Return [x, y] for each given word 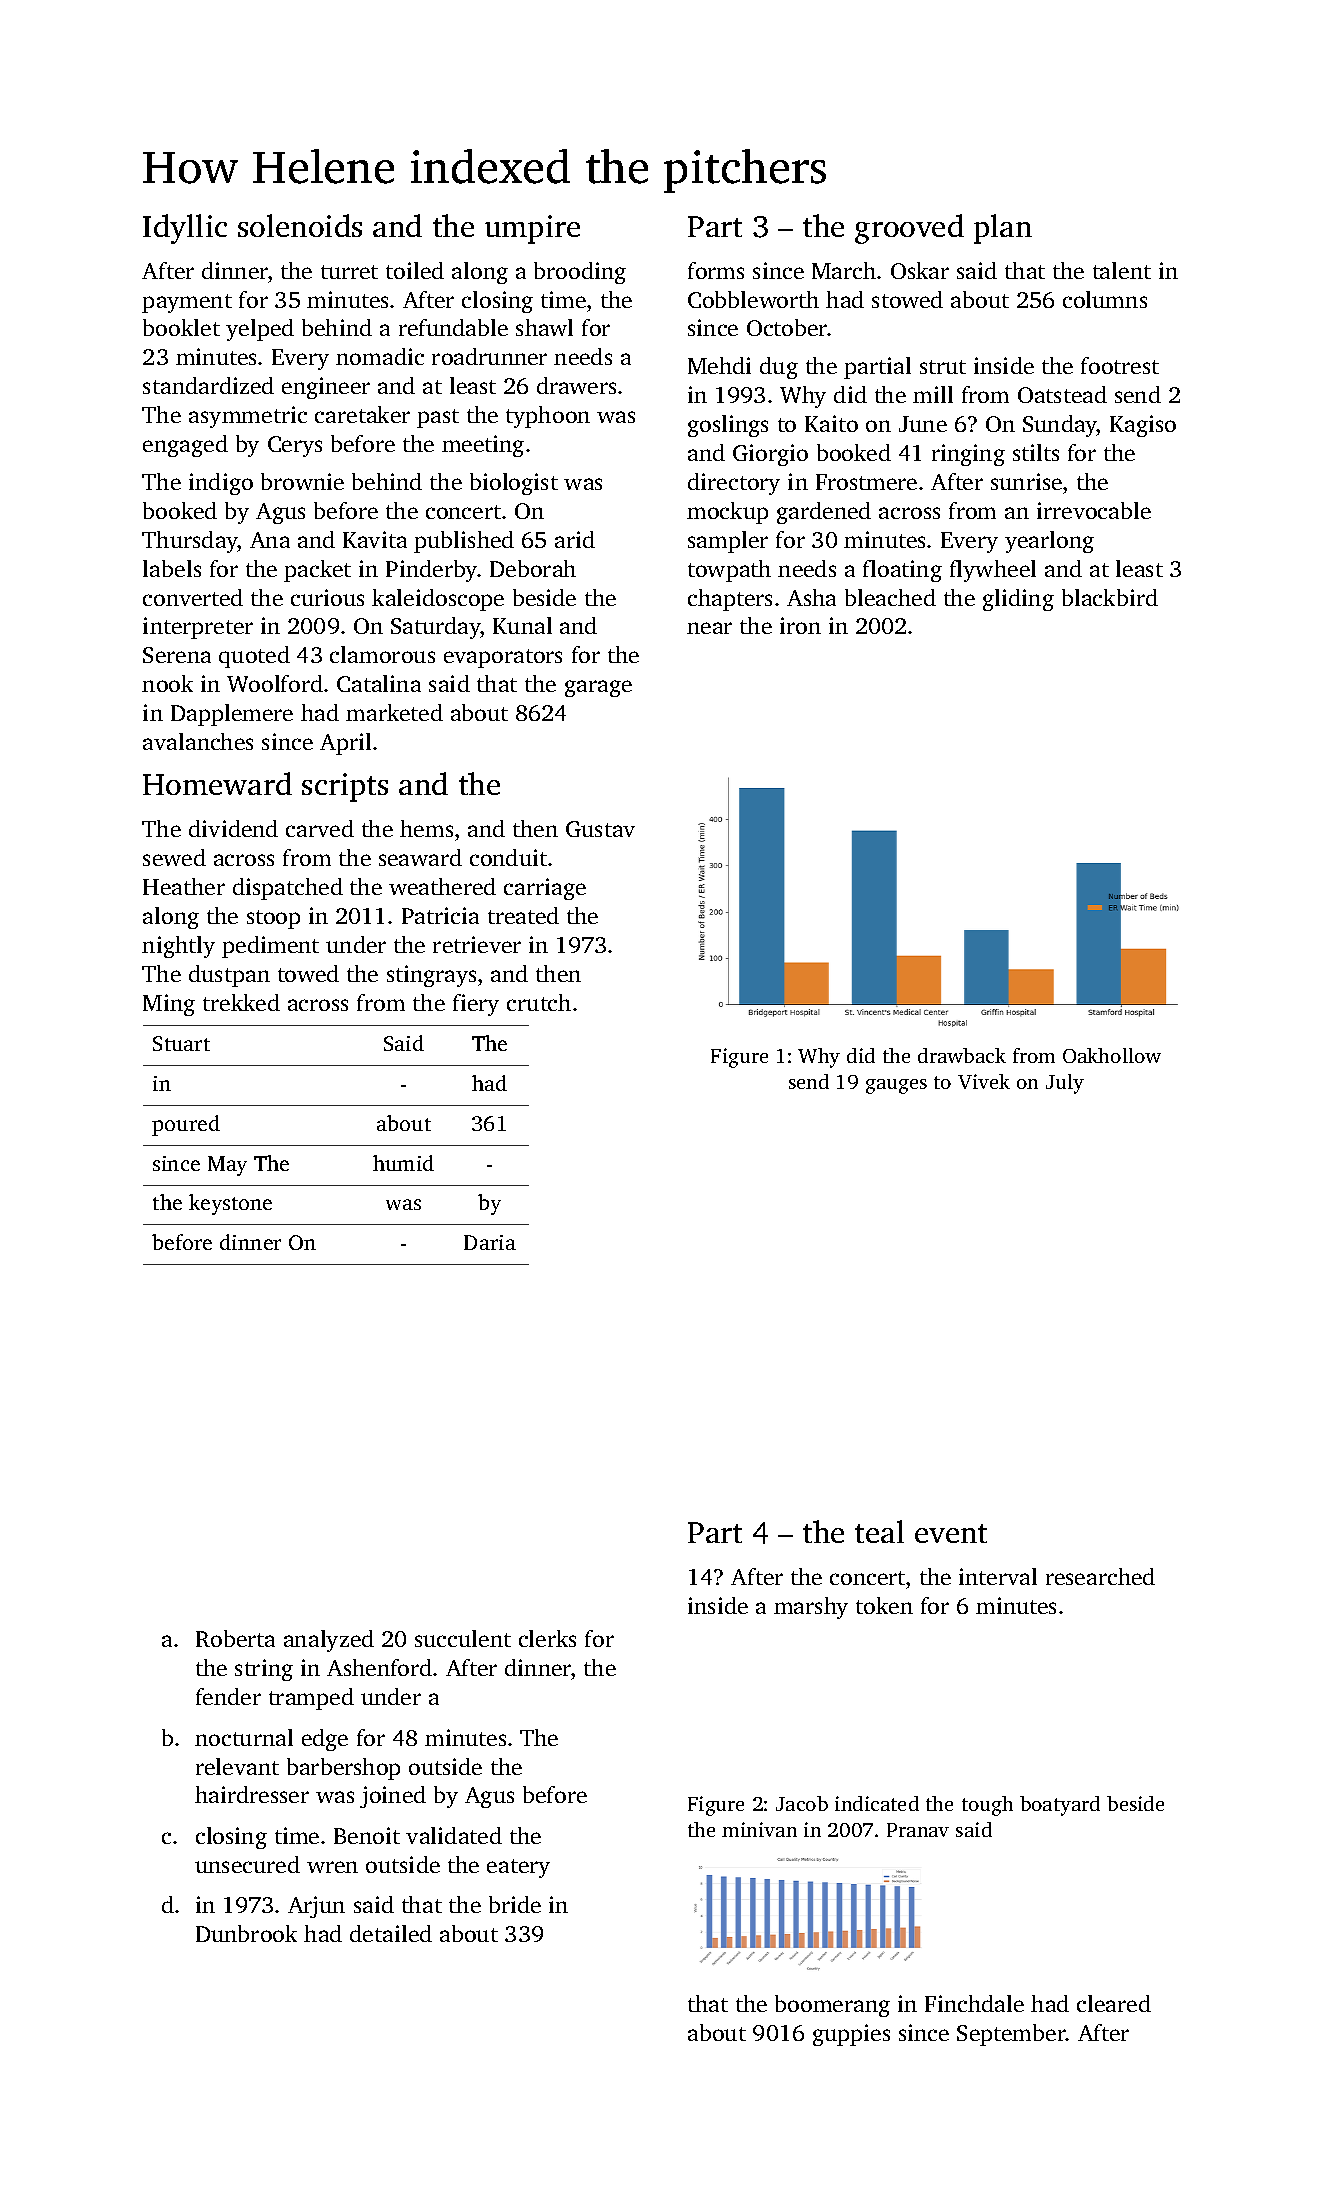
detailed [391, 1933]
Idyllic [185, 229]
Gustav [600, 829]
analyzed [329, 1641]
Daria [490, 1242]
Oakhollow [1112, 1055]
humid [403, 1163]
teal [879, 1531]
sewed [174, 857]
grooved [909, 229]
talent [1122, 270]
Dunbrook [246, 1933]
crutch [539, 1002]
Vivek [984, 1081]
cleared [1114, 2003]
